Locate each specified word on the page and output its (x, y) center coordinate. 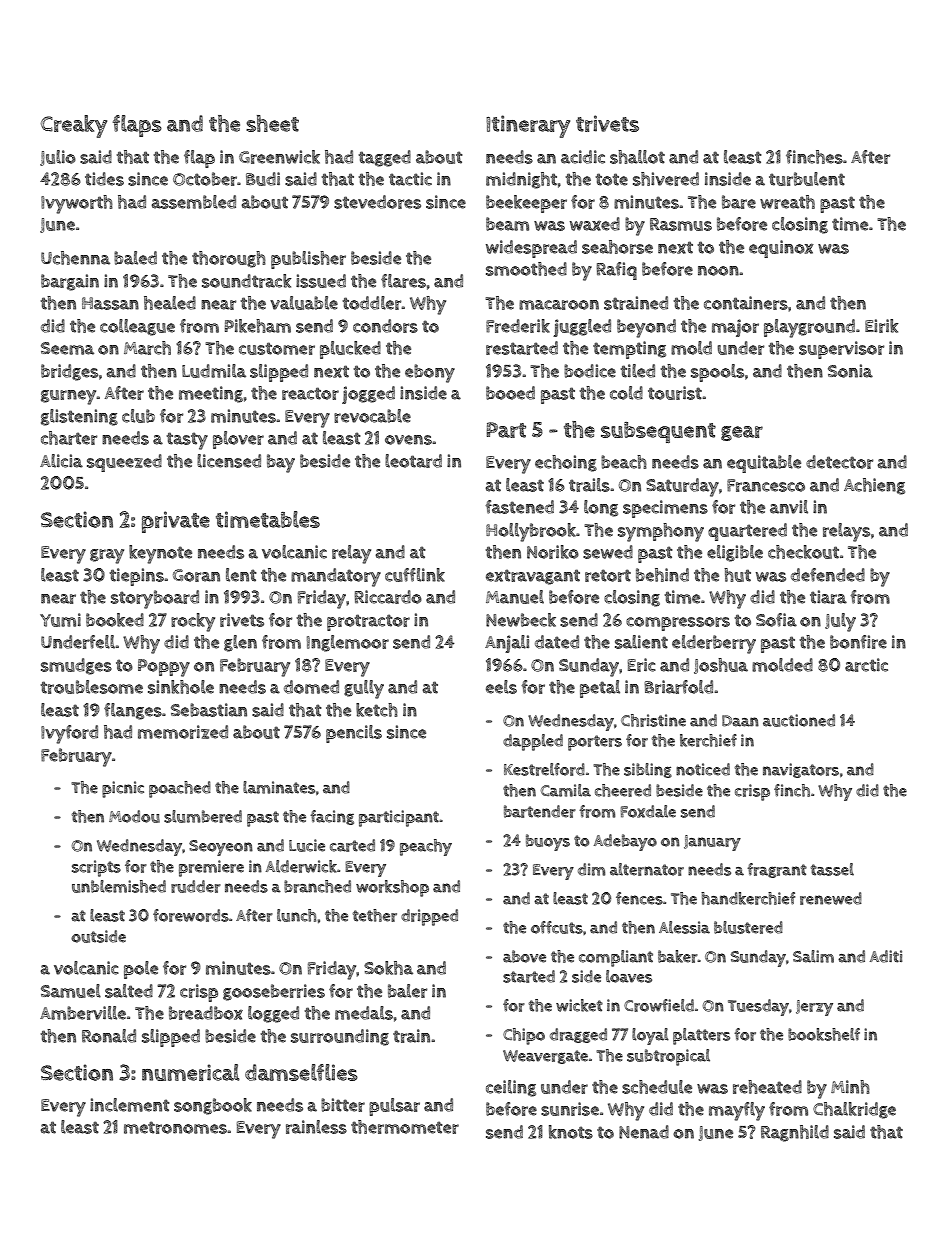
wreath (787, 202)
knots (571, 1132)
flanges (133, 711)
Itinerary (528, 126)
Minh (850, 1087)
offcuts (557, 927)
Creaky (74, 126)
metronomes (175, 1127)
